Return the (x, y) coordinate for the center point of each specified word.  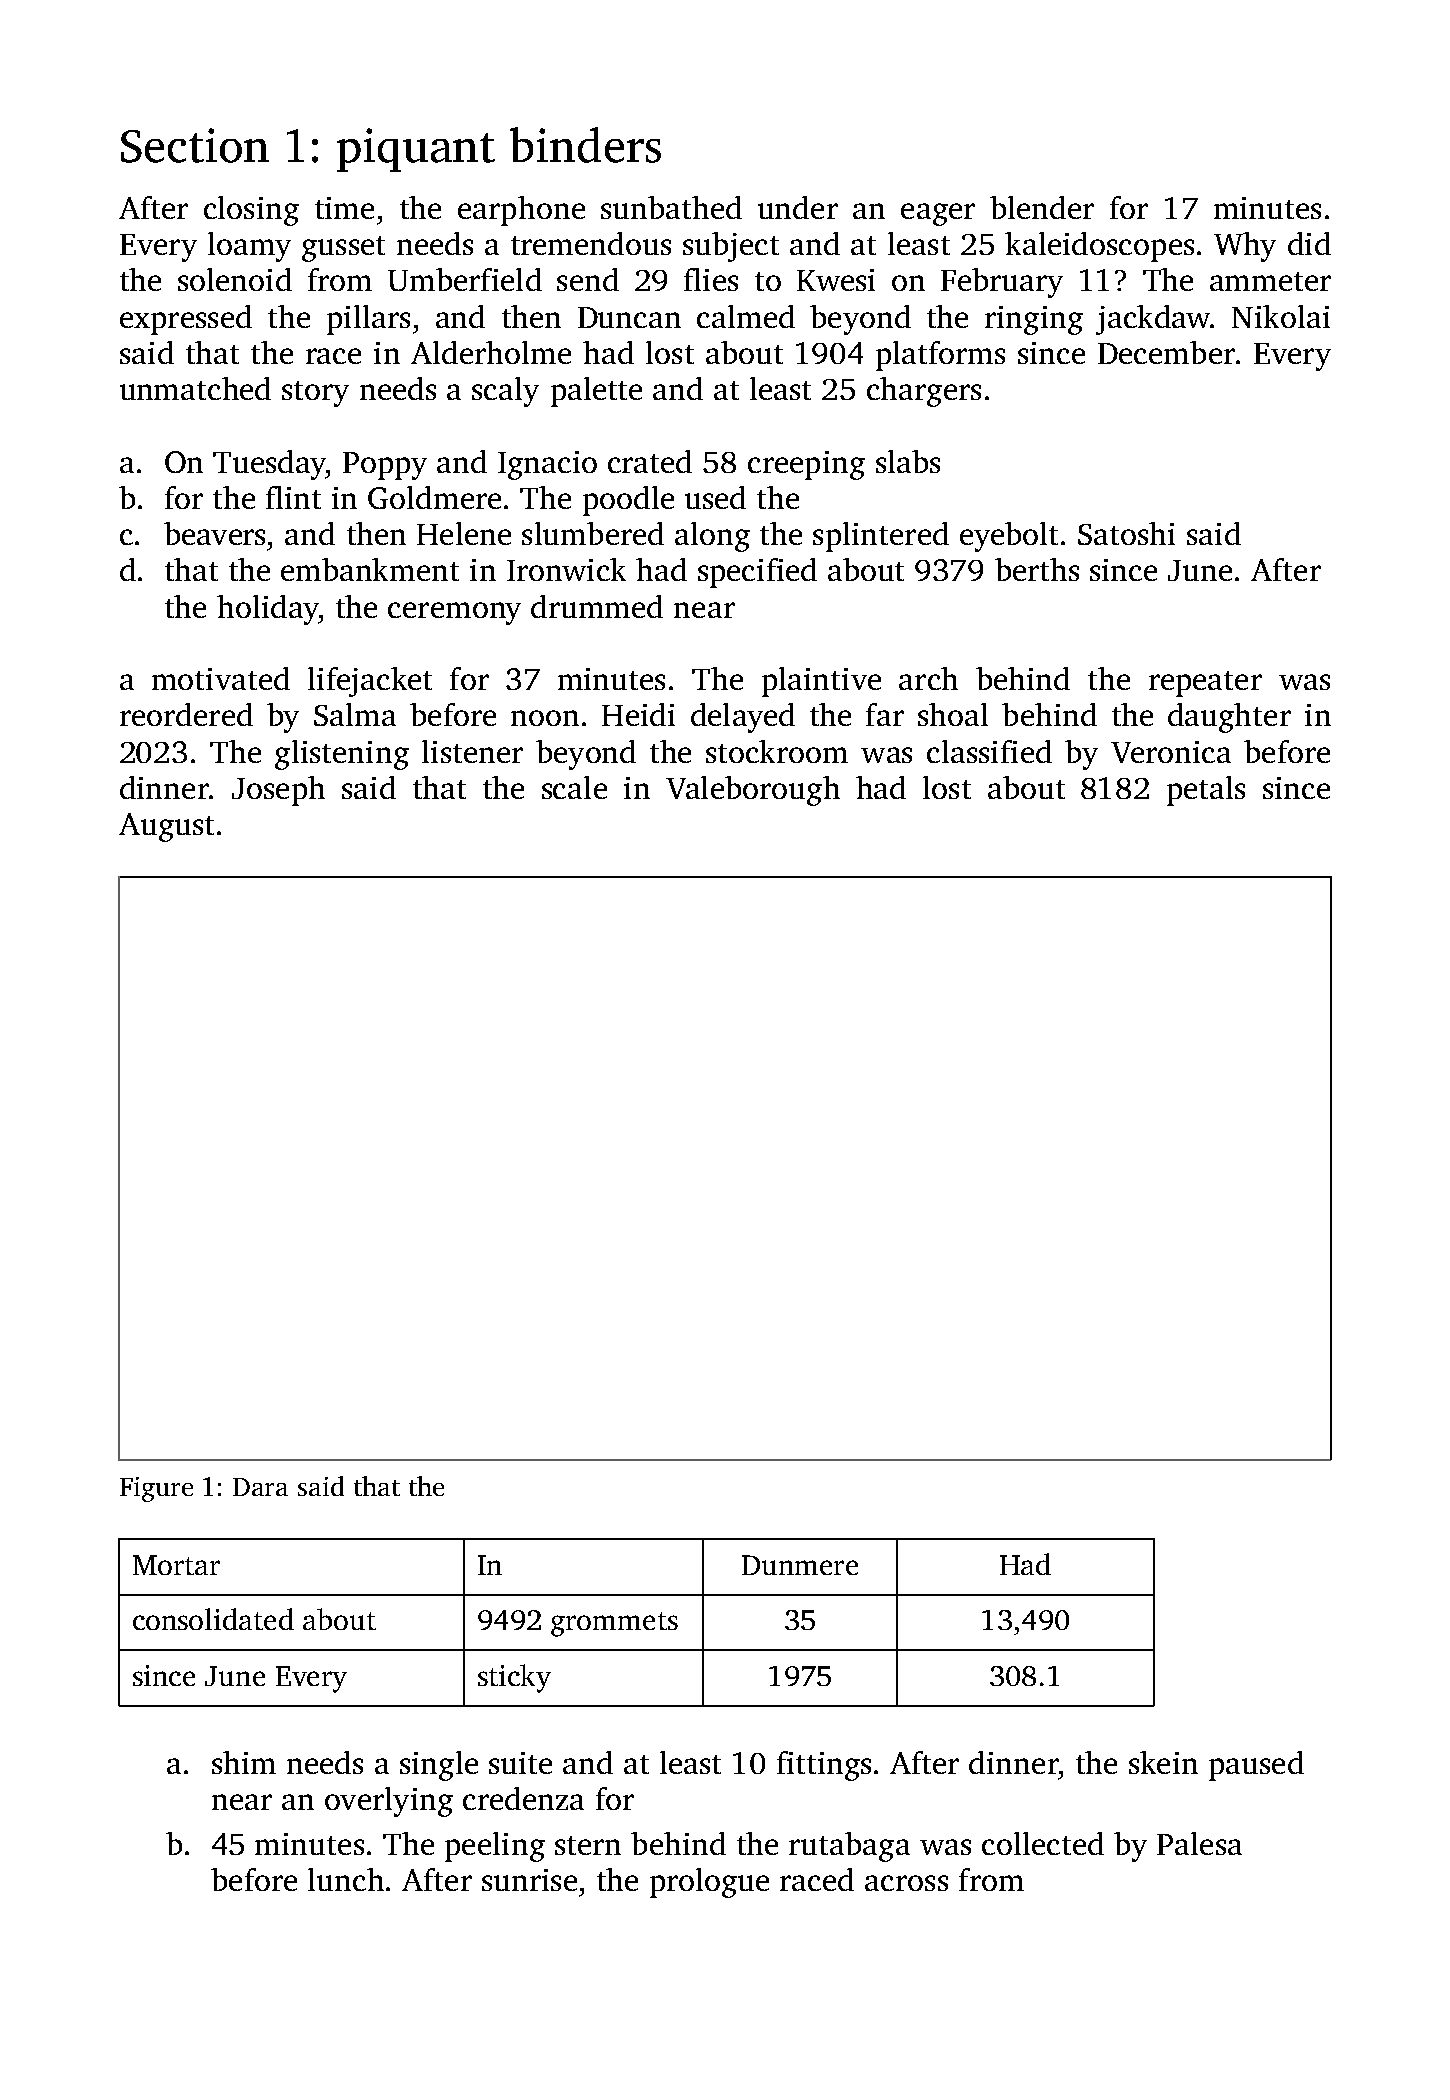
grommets (614, 1624)
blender (1042, 207)
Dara (260, 1487)
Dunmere (800, 1565)
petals (1206, 791)
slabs (908, 461)
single (439, 1766)
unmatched (195, 388)
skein (1163, 1762)
